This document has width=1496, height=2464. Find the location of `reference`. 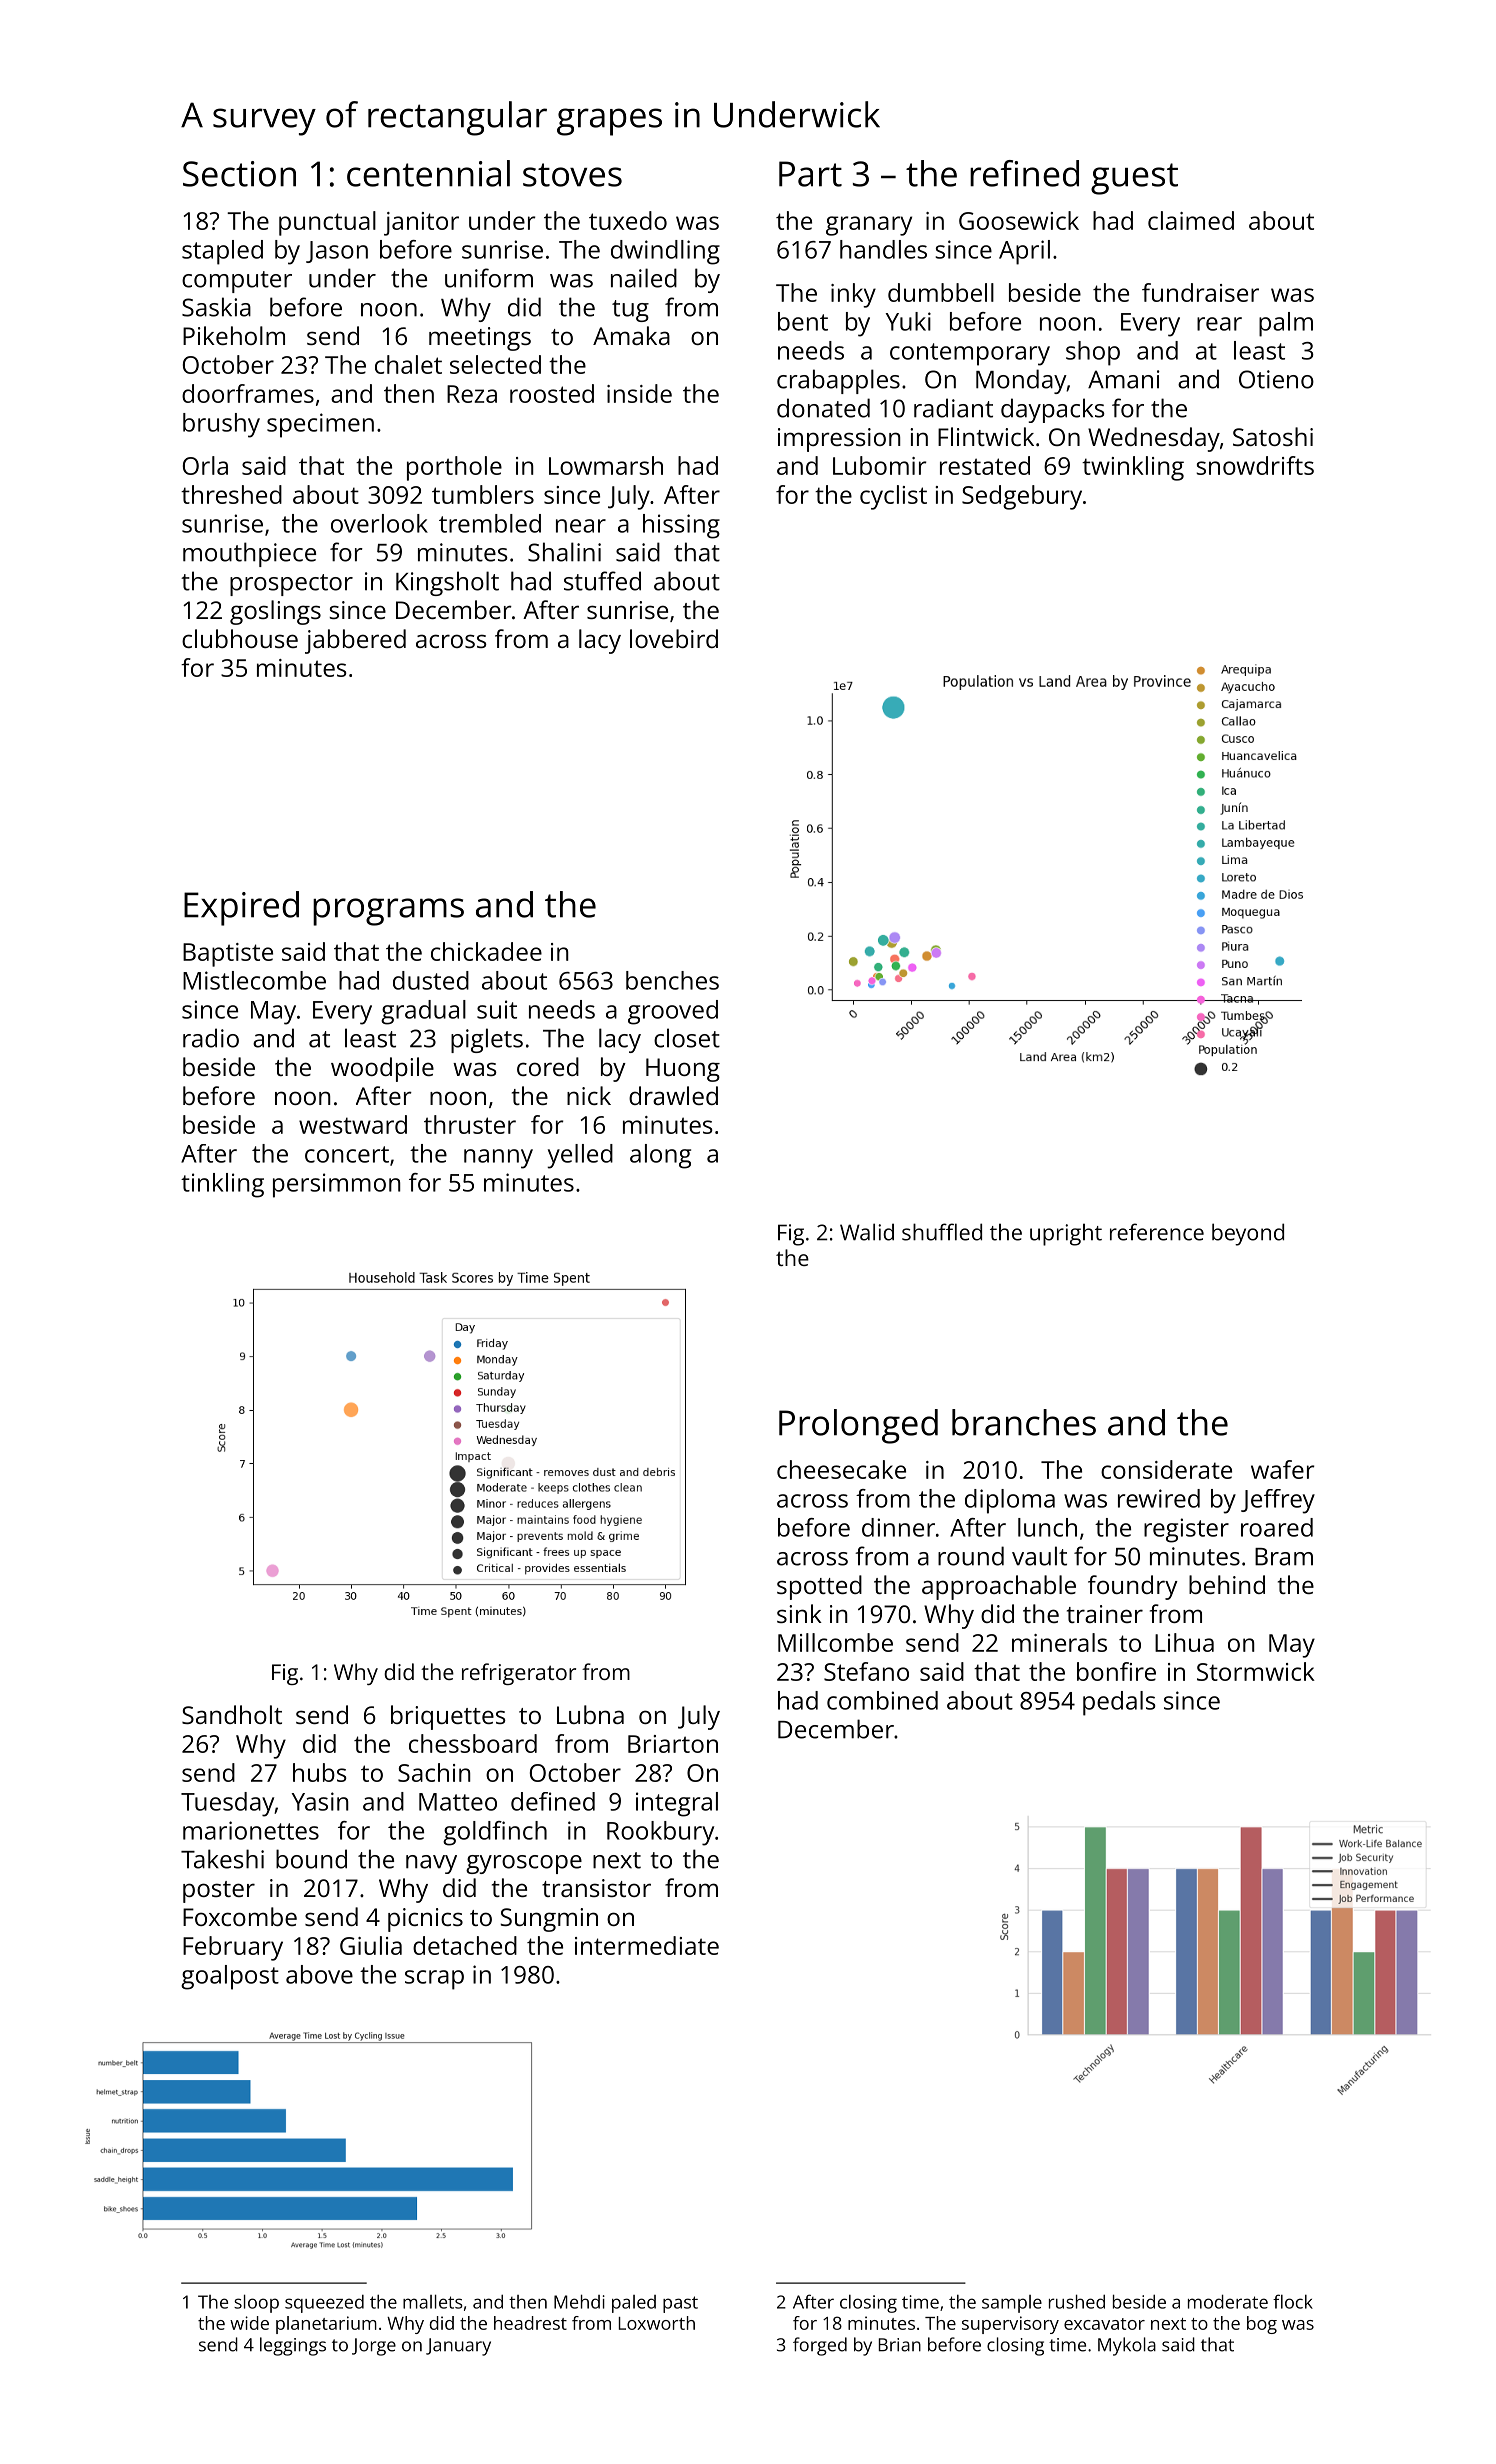

reference is located at coordinates (1157, 1232).
